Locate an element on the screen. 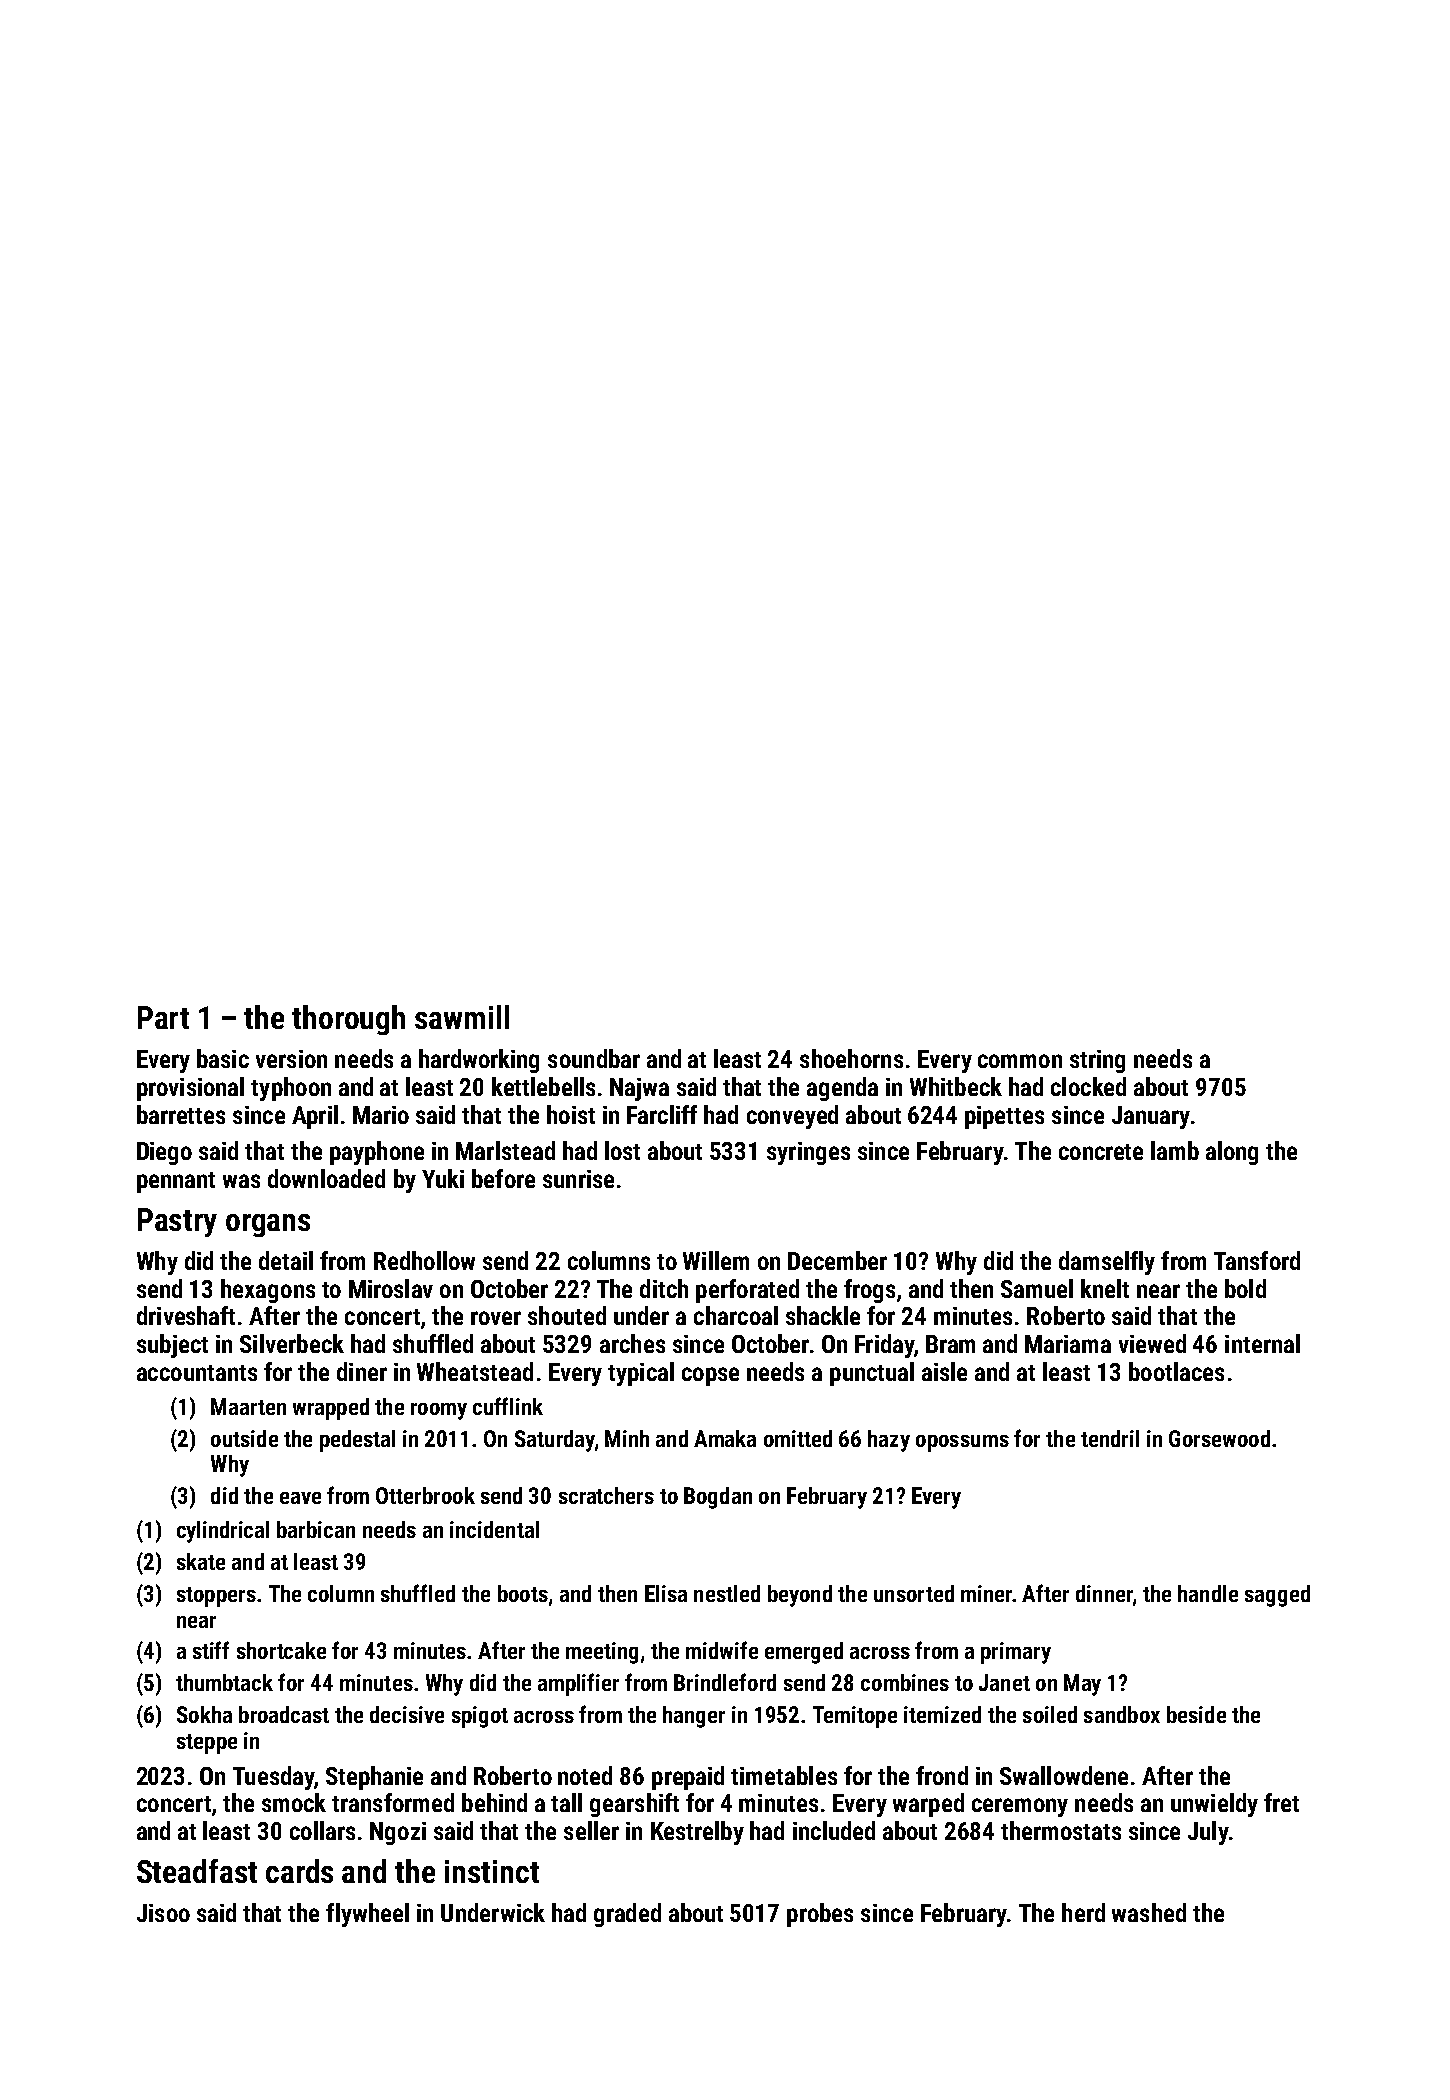  syringes is located at coordinates (808, 1153).
